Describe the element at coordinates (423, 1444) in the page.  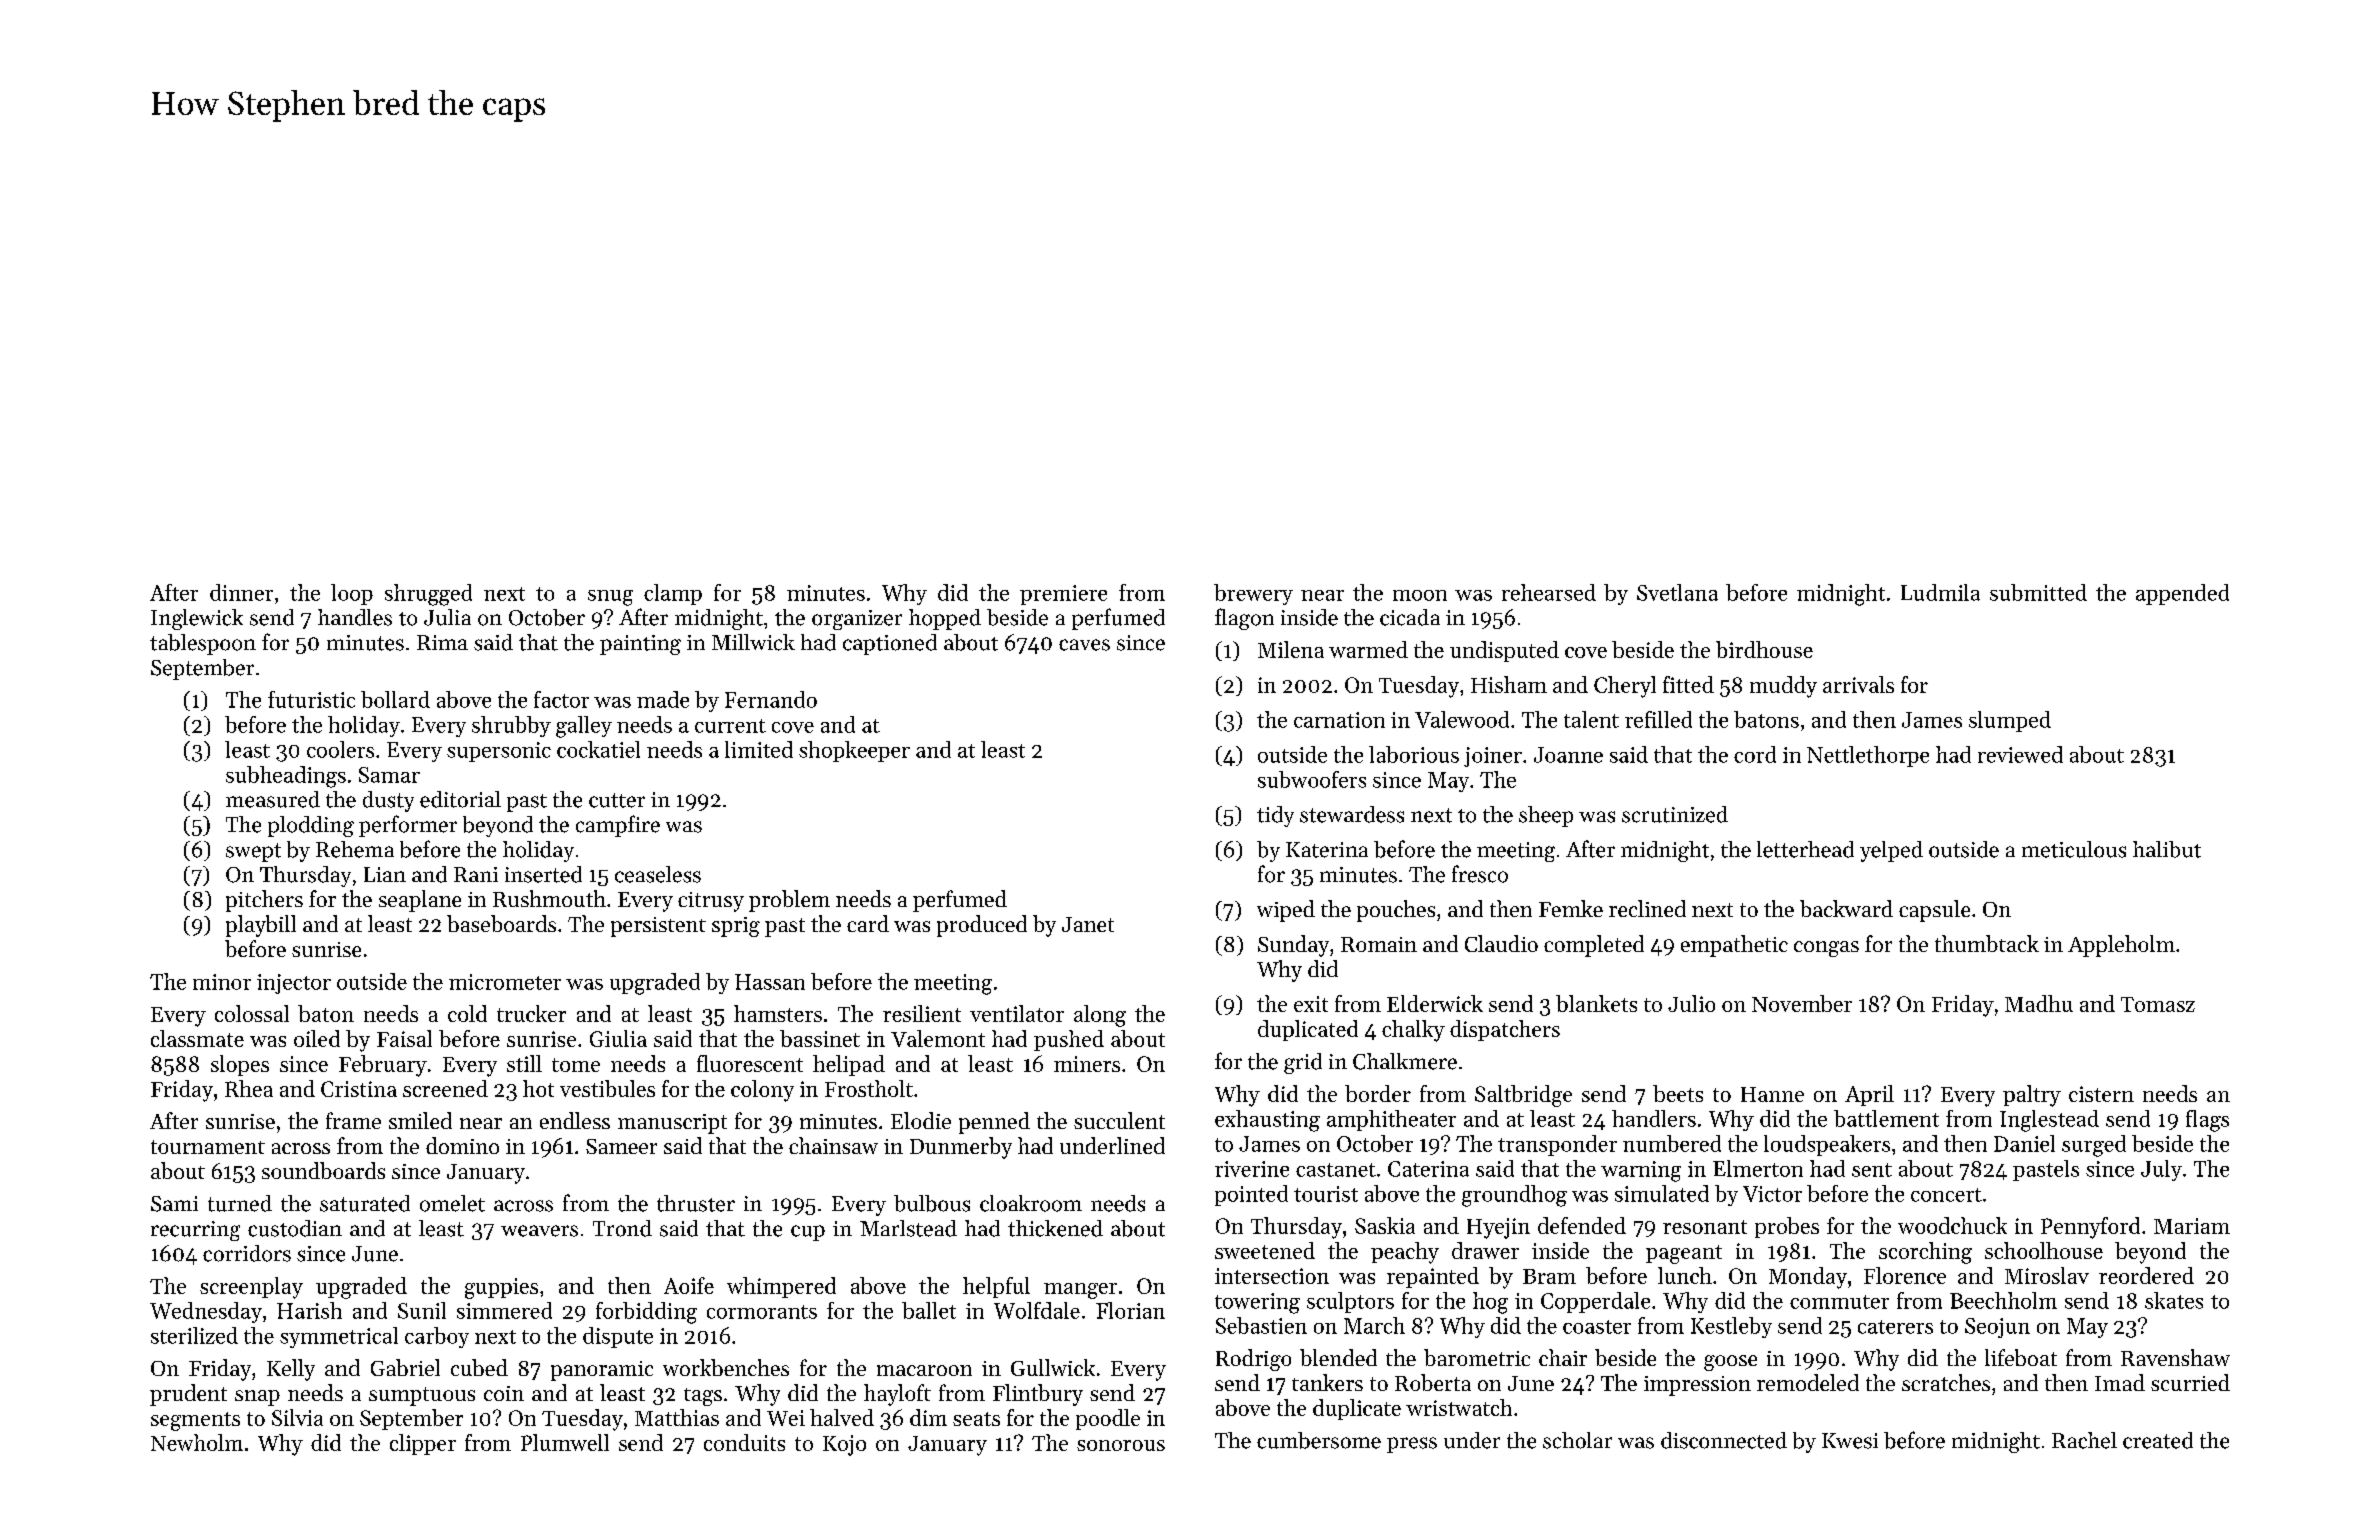
I see `clipper` at that location.
